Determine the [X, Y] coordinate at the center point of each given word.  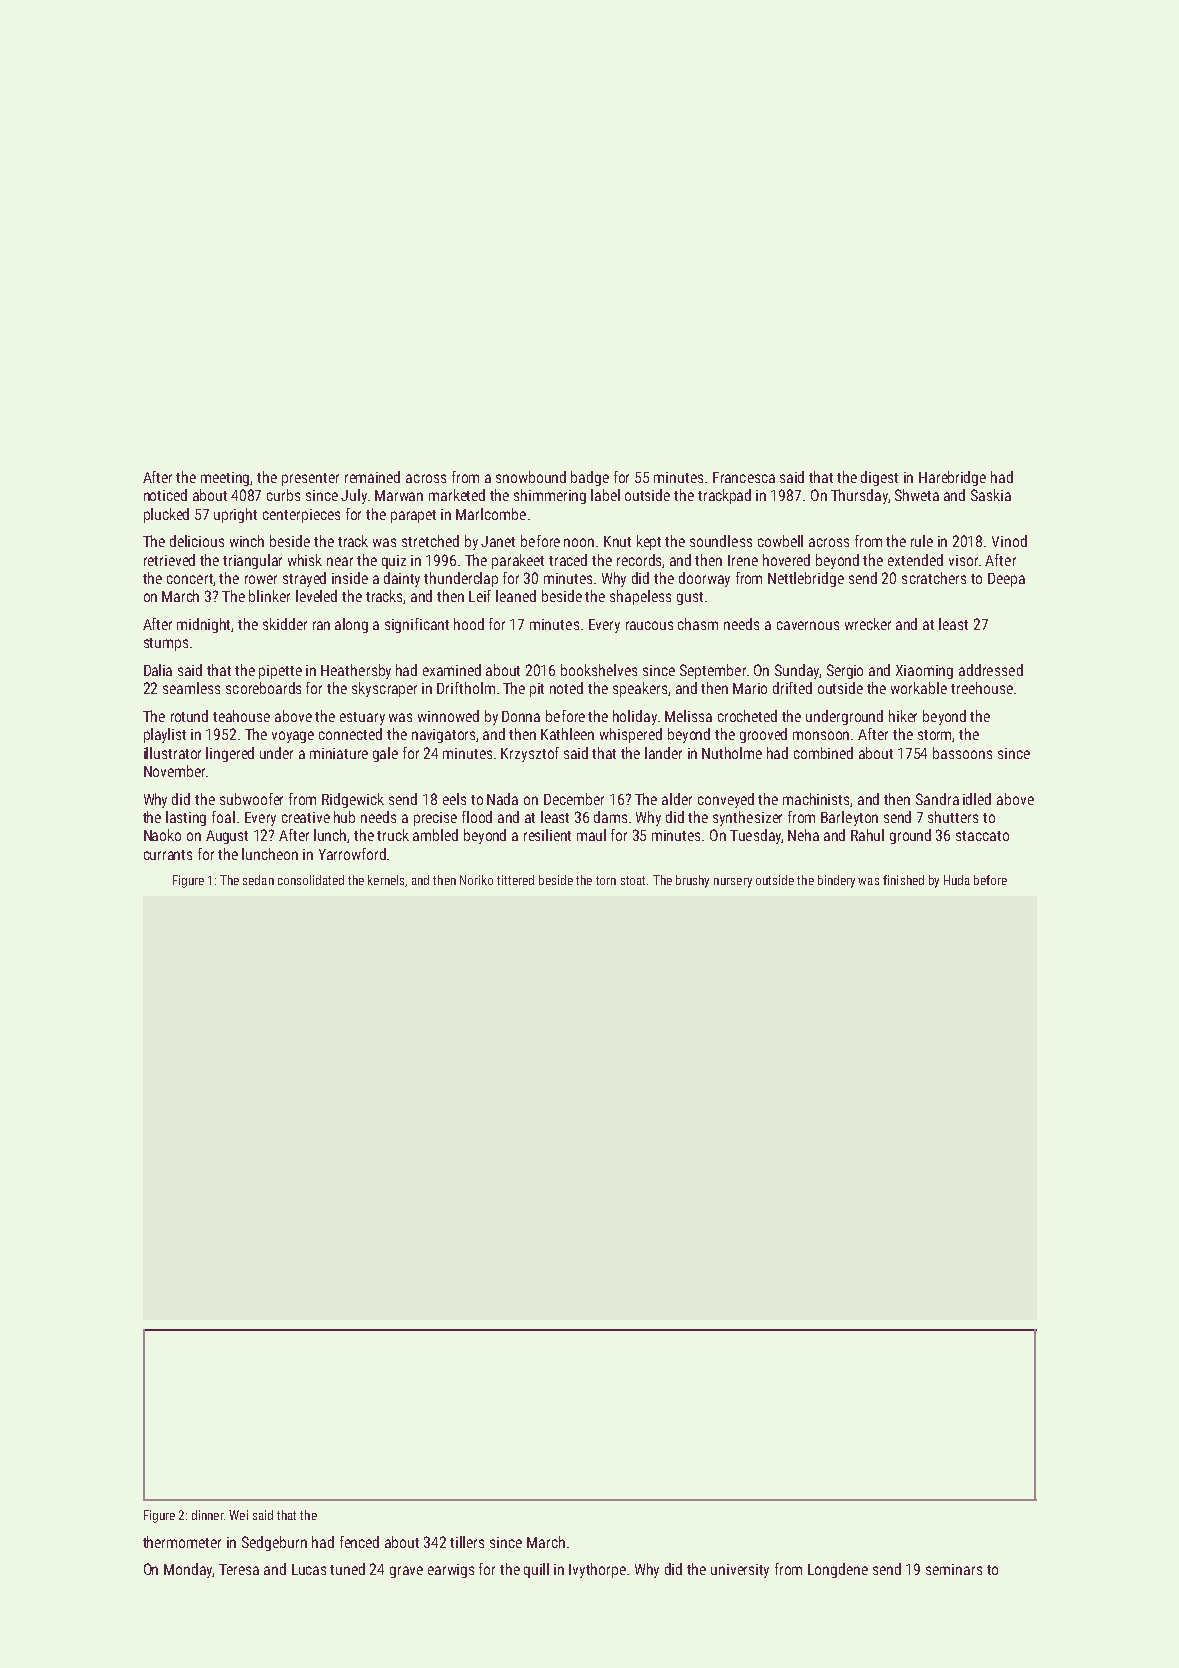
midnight [204, 625]
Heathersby [356, 671]
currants [168, 855]
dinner [208, 1515]
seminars [954, 1569]
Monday [188, 1570]
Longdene [838, 1570]
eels [454, 799]
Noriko [476, 880]
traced [568, 560]
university [740, 1571]
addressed [991, 670]
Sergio [845, 671]
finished [903, 880]
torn [606, 880]
